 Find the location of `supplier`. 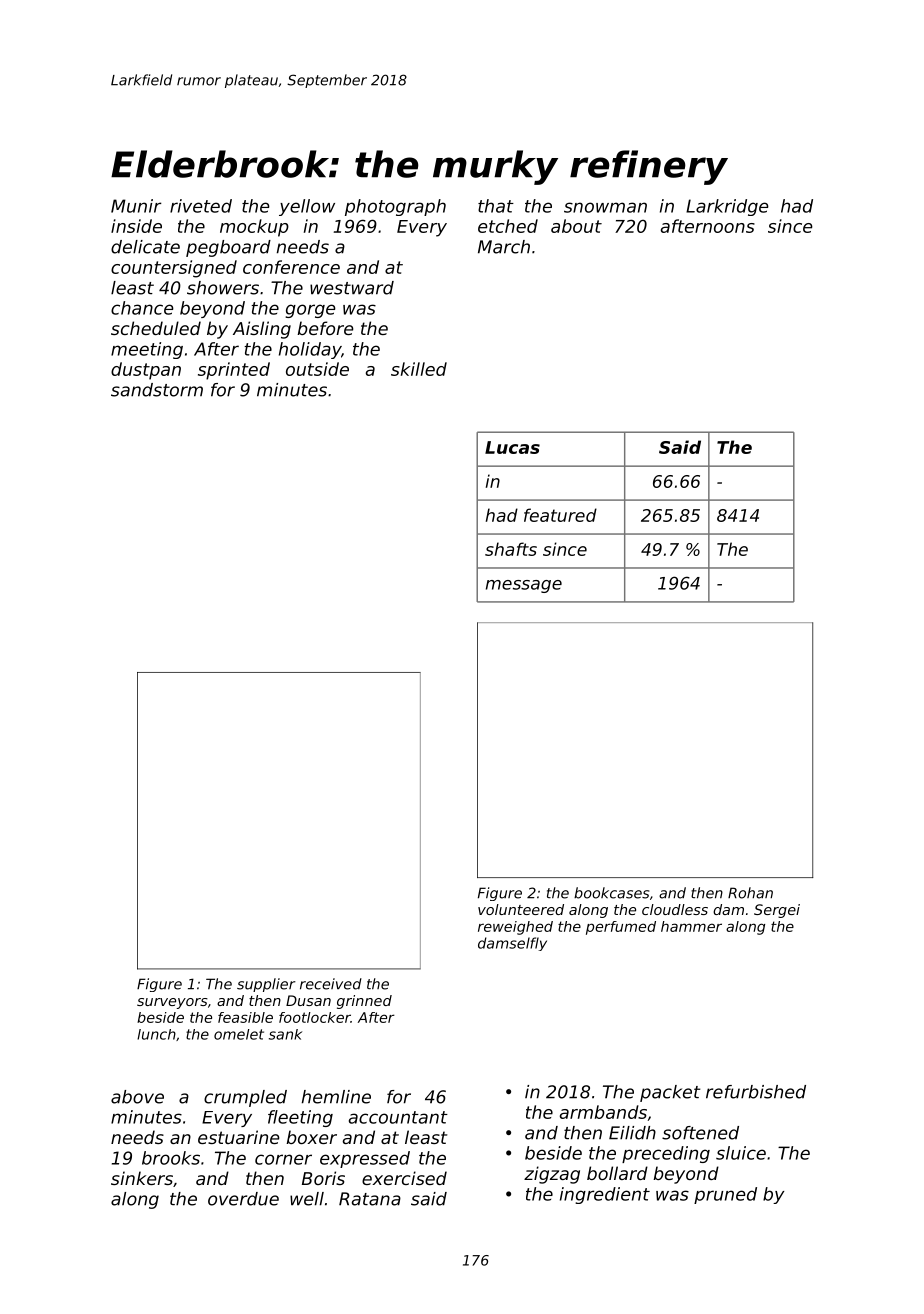

supplier is located at coordinates (266, 985).
